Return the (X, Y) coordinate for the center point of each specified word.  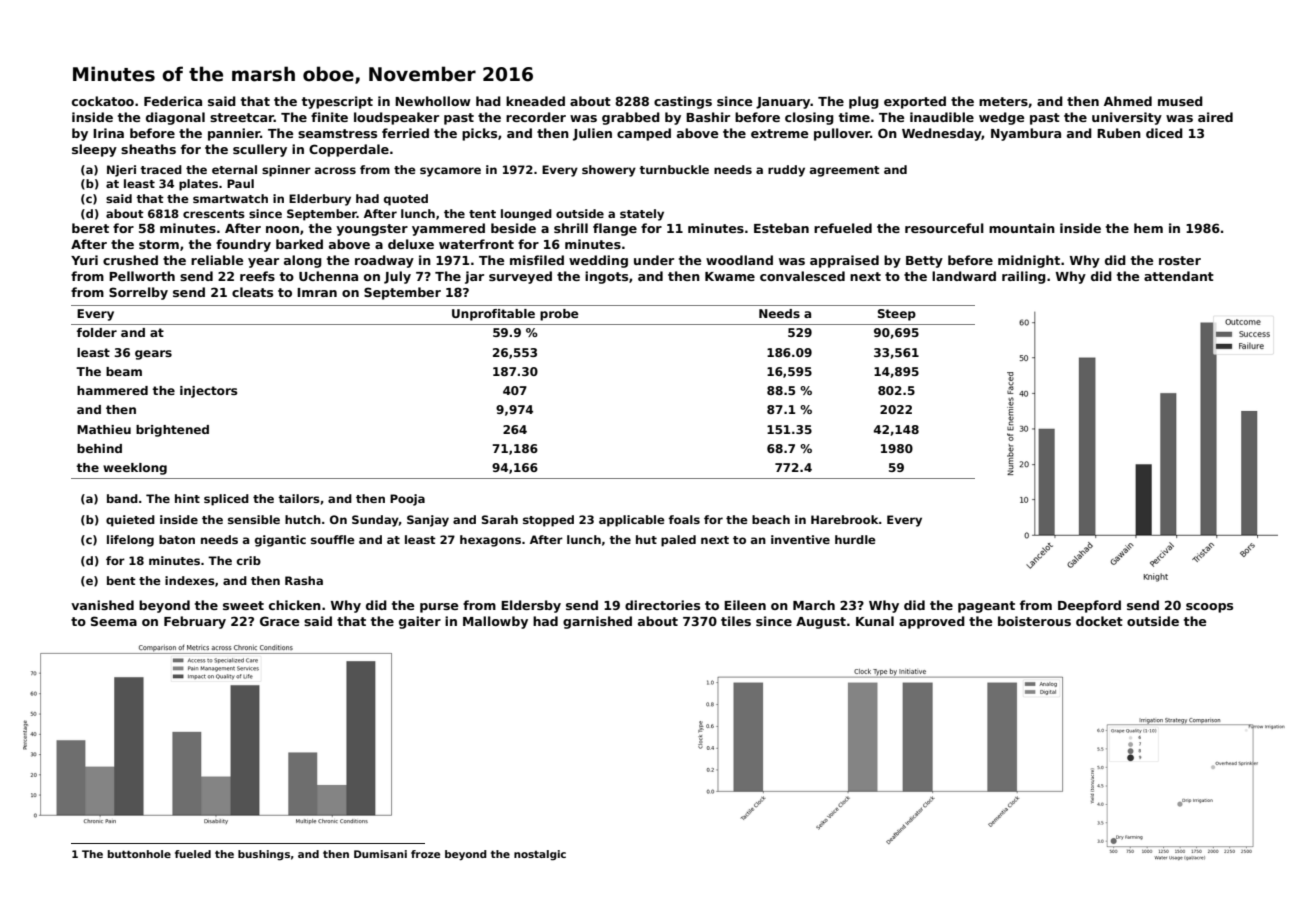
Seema (114, 621)
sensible (254, 519)
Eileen (745, 605)
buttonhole (139, 854)
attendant (1179, 276)
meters (1003, 101)
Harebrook (845, 519)
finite (329, 117)
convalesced (802, 276)
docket (1099, 621)
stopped (548, 521)
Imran (317, 292)
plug (864, 102)
